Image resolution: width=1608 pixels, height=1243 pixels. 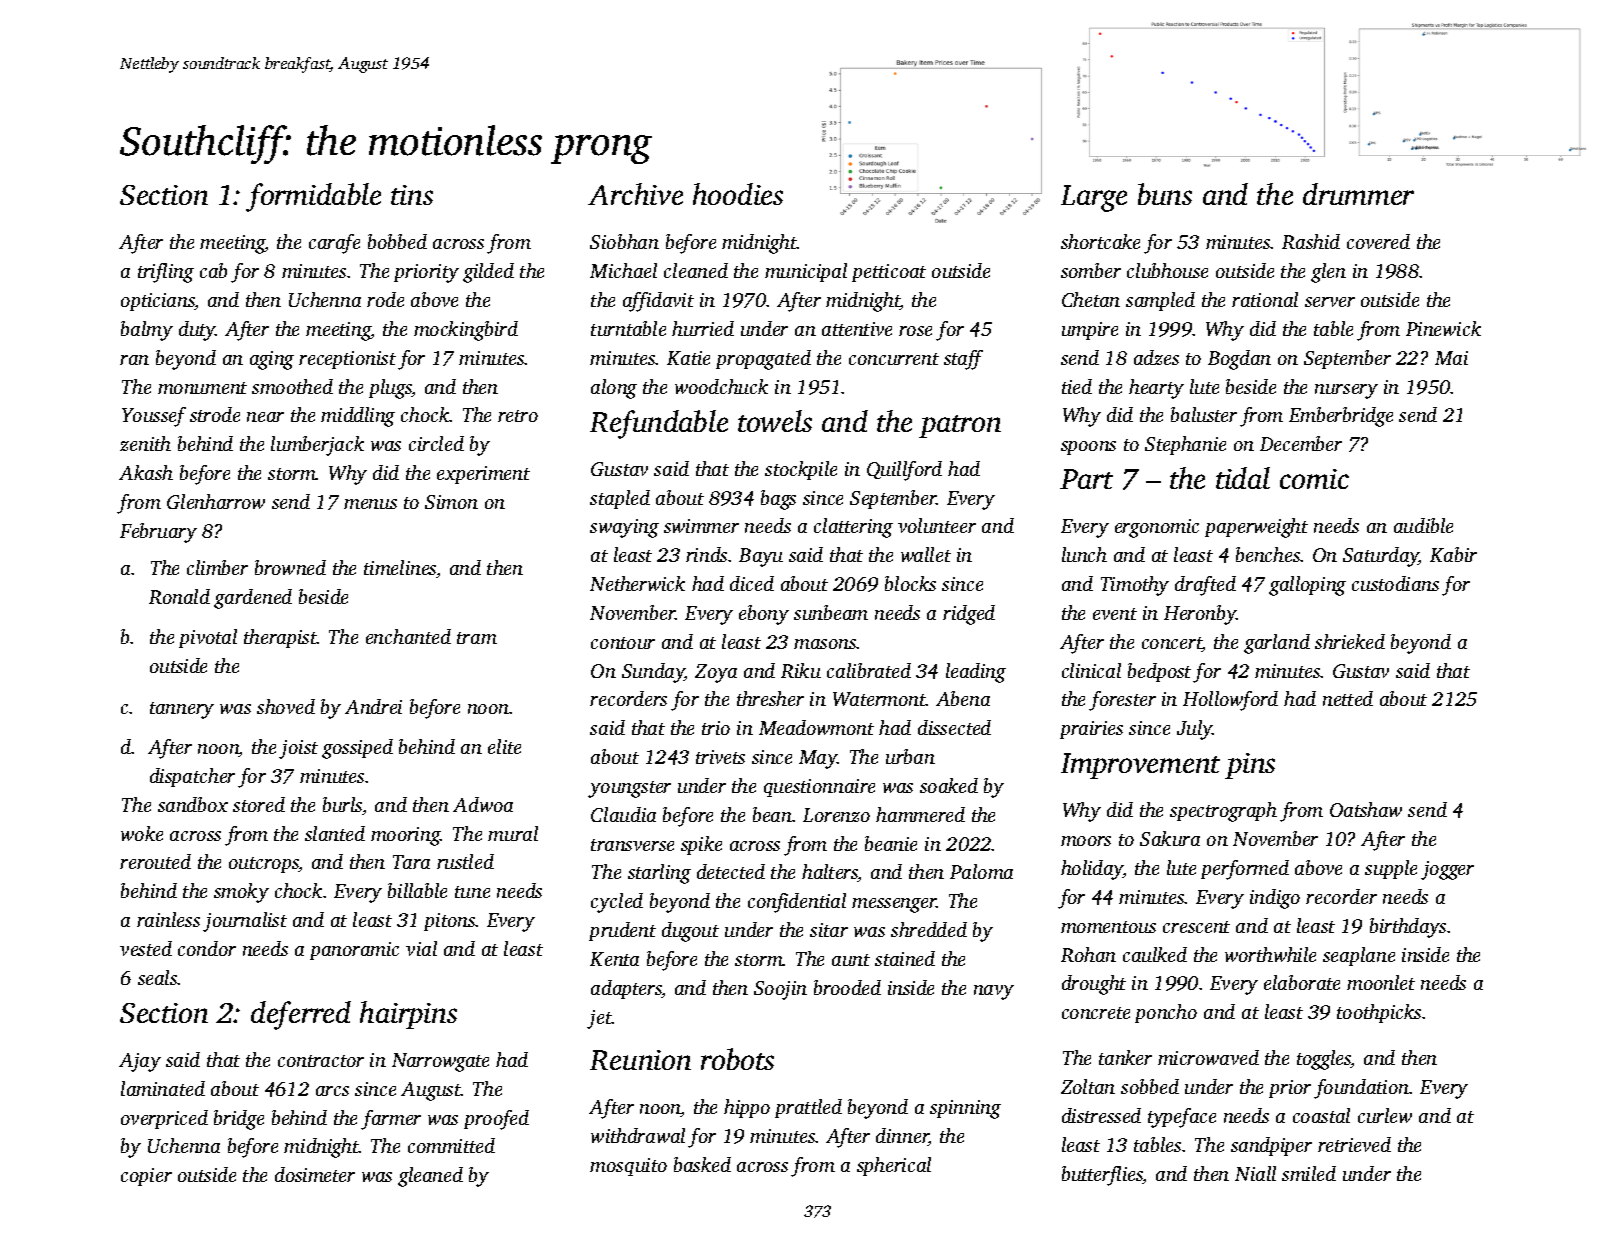 I want to click on Quillford, so click(x=904, y=471).
